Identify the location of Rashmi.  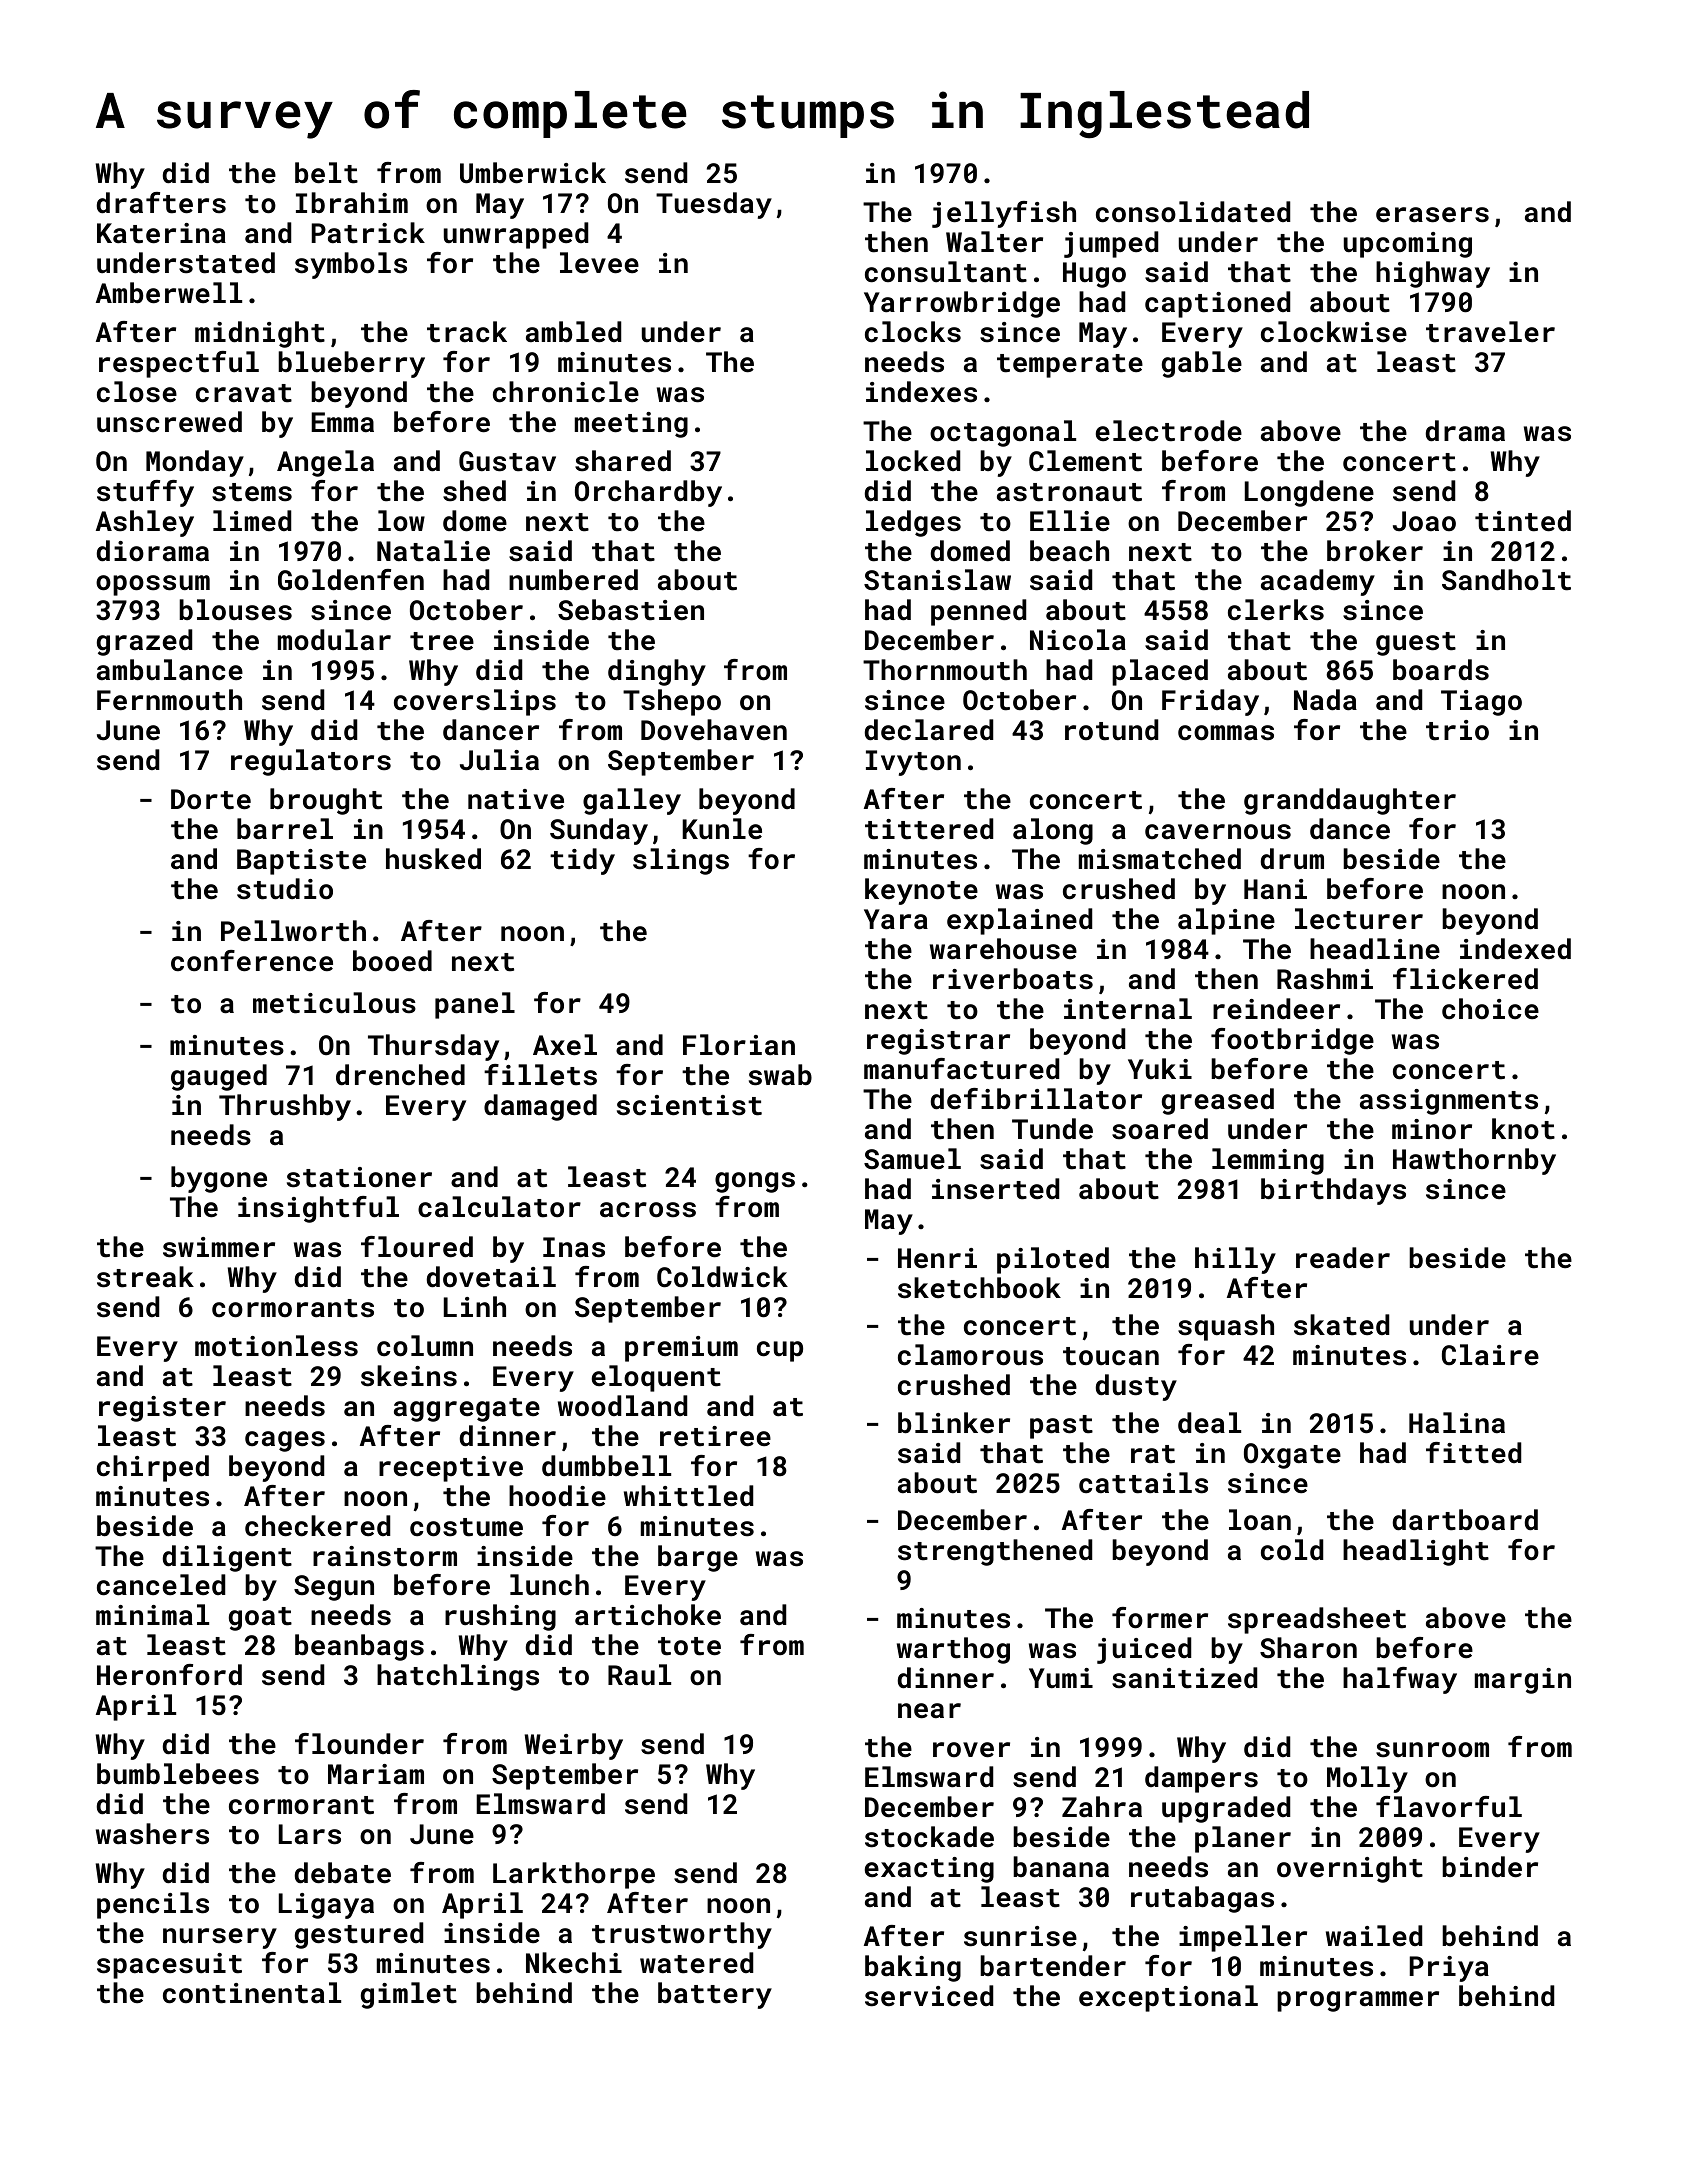
(1325, 979).
